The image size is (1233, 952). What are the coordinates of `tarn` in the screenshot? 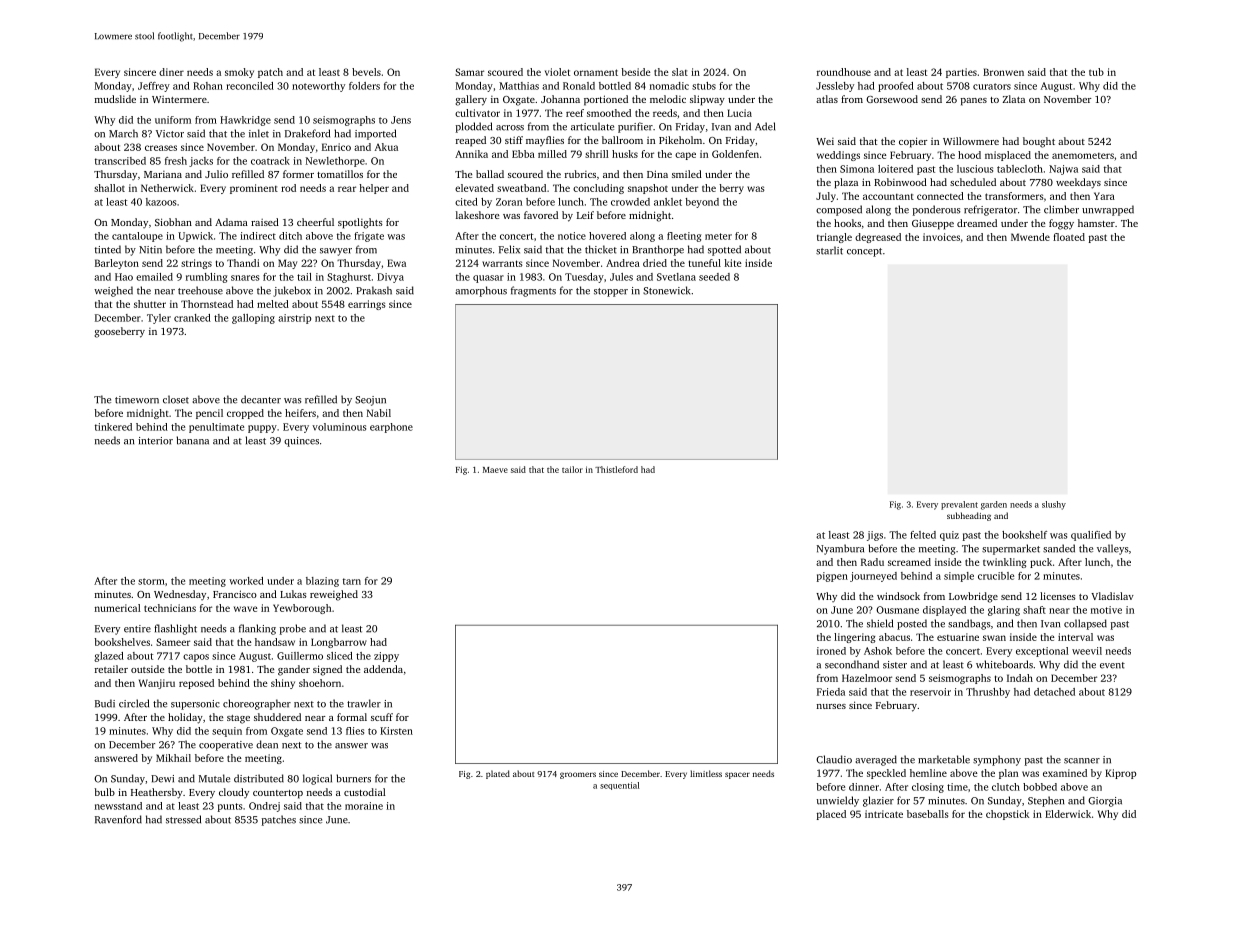 It's located at (352, 581).
